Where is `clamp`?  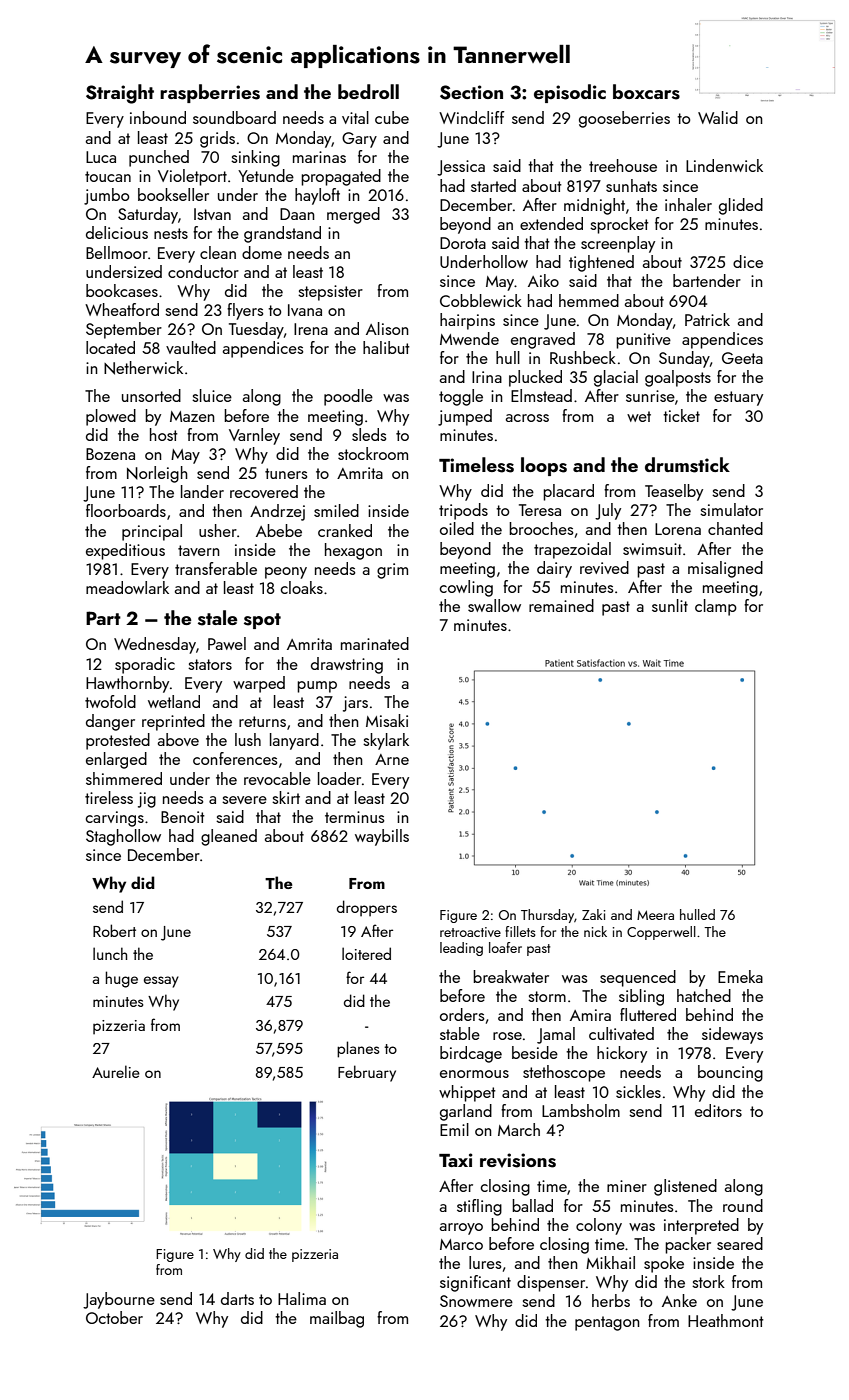
clamp is located at coordinates (716, 607).
